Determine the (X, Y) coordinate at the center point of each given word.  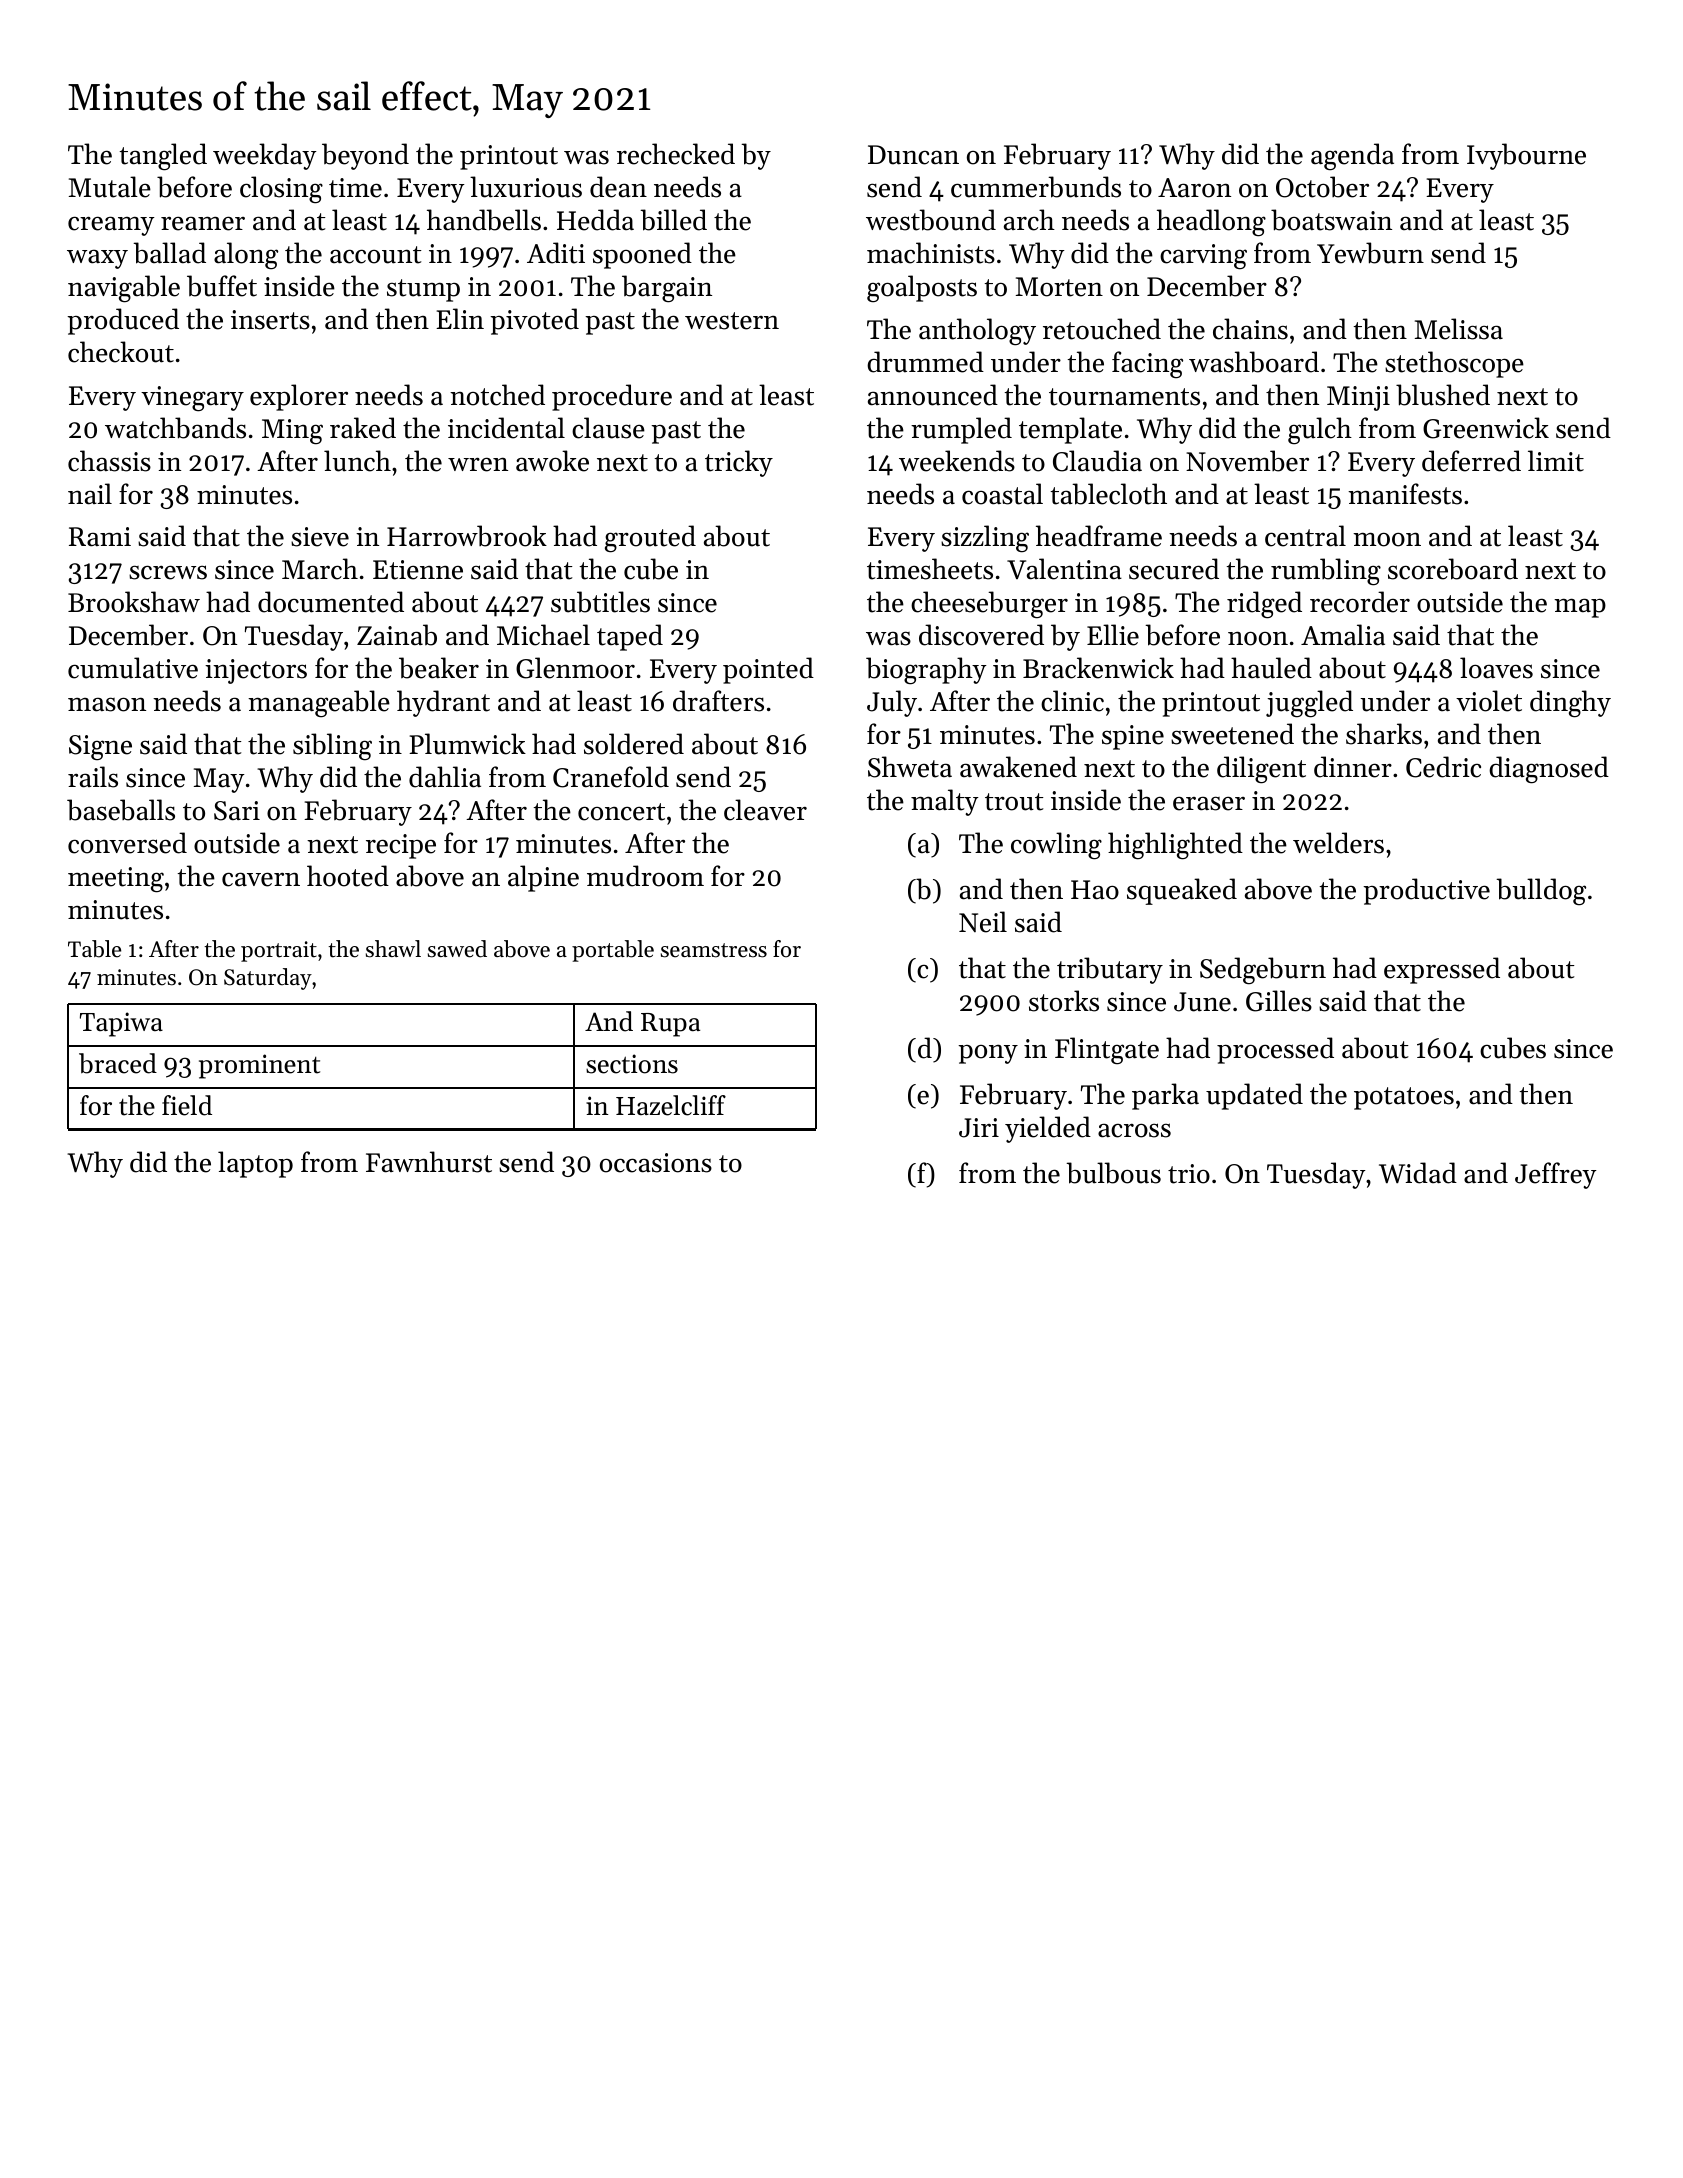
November (1247, 461)
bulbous (1113, 1173)
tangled (163, 157)
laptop (255, 1164)
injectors (256, 671)
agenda (1352, 156)
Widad (1418, 1173)
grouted (650, 539)
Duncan (913, 155)
